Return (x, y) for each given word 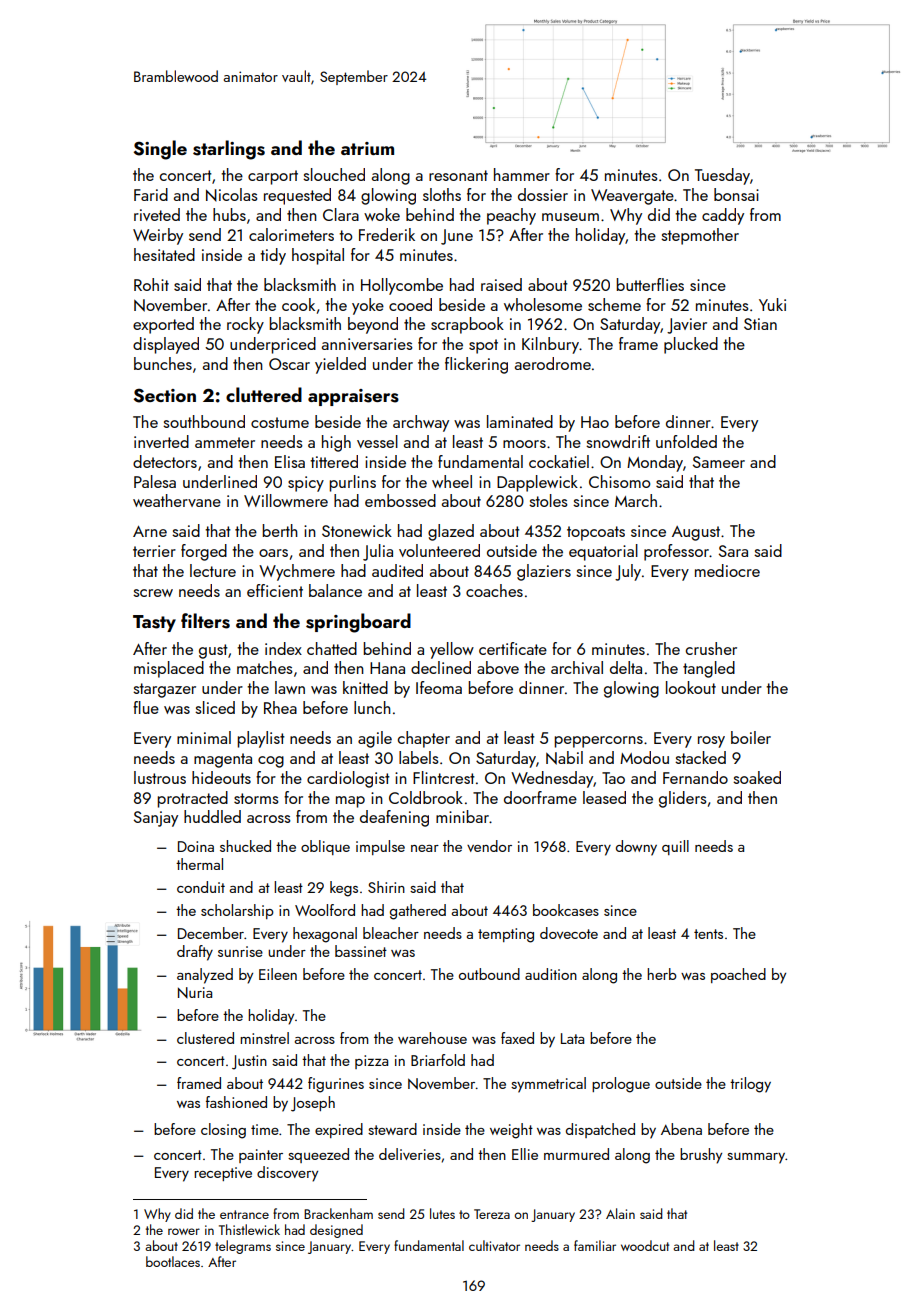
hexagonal (325, 935)
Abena (681, 1129)
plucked (691, 345)
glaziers (544, 572)
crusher (711, 648)
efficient (275, 590)
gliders (683, 799)
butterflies (650, 284)
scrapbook (467, 325)
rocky (245, 325)
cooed (410, 304)
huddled (212, 816)
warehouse (432, 1038)
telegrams (243, 1247)
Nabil (564, 758)
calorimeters (291, 234)
